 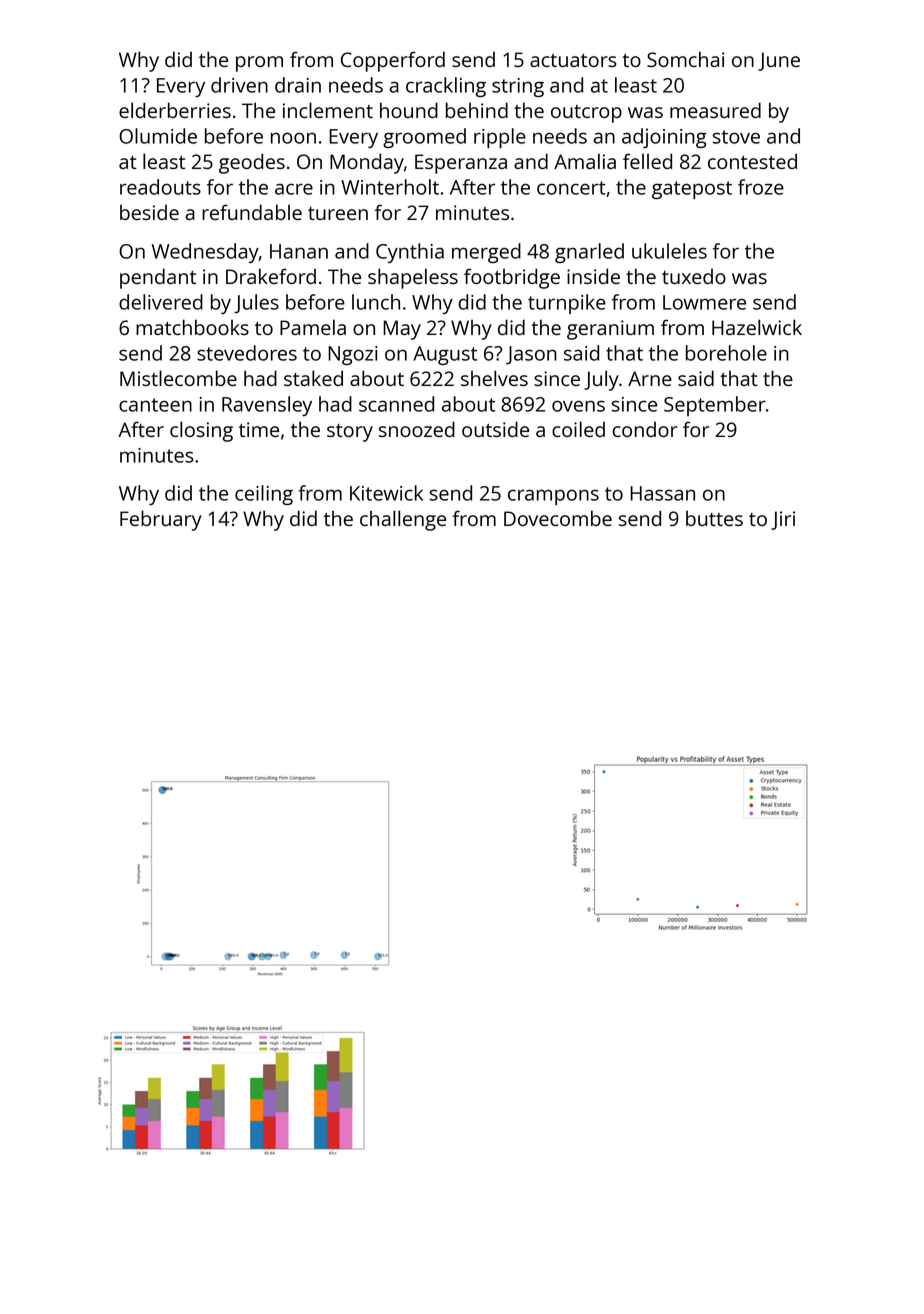 What do you see at coordinates (685, 59) in the screenshot?
I see `Somchai` at bounding box center [685, 59].
